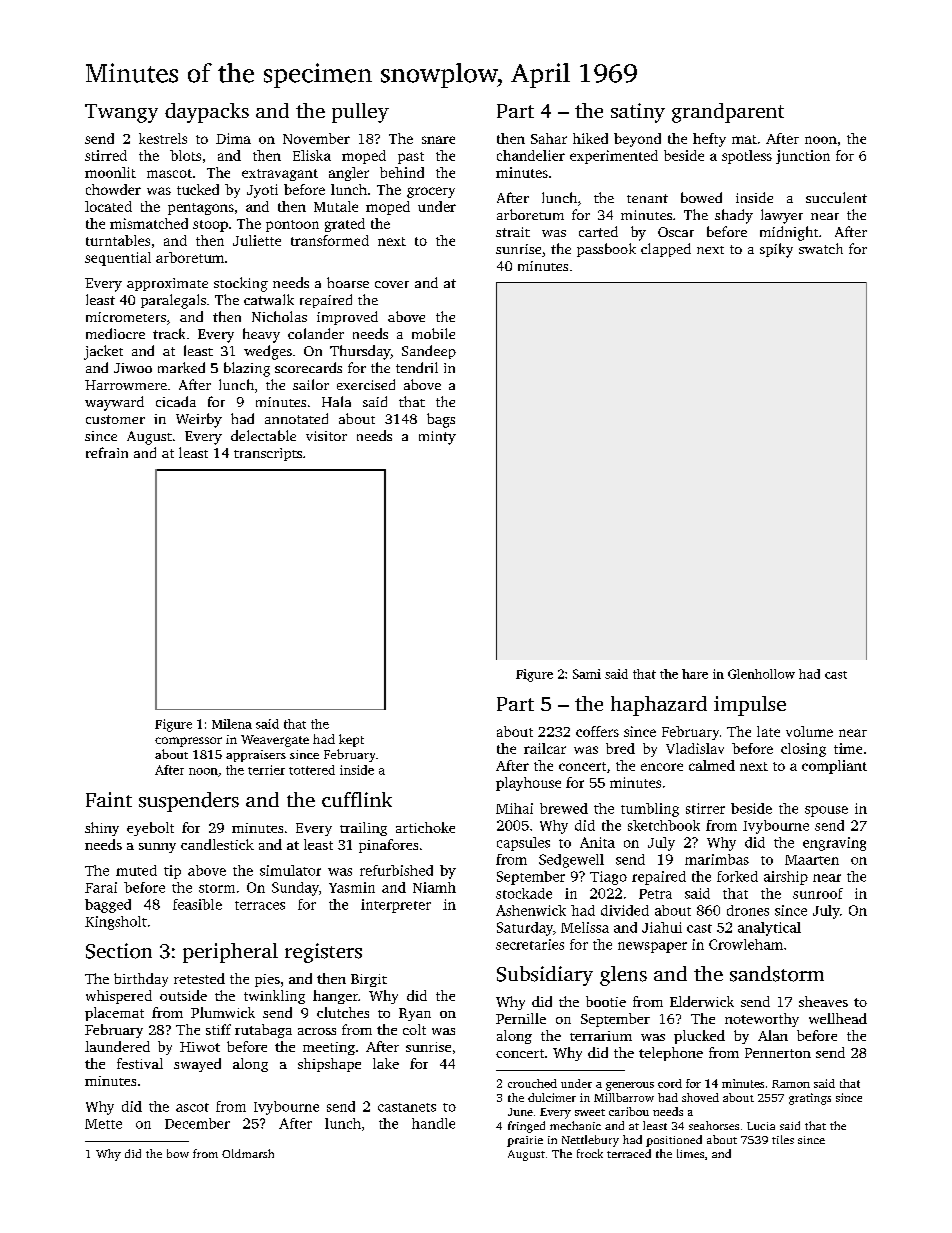 The image size is (952, 1233). I want to click on grated, so click(345, 225).
